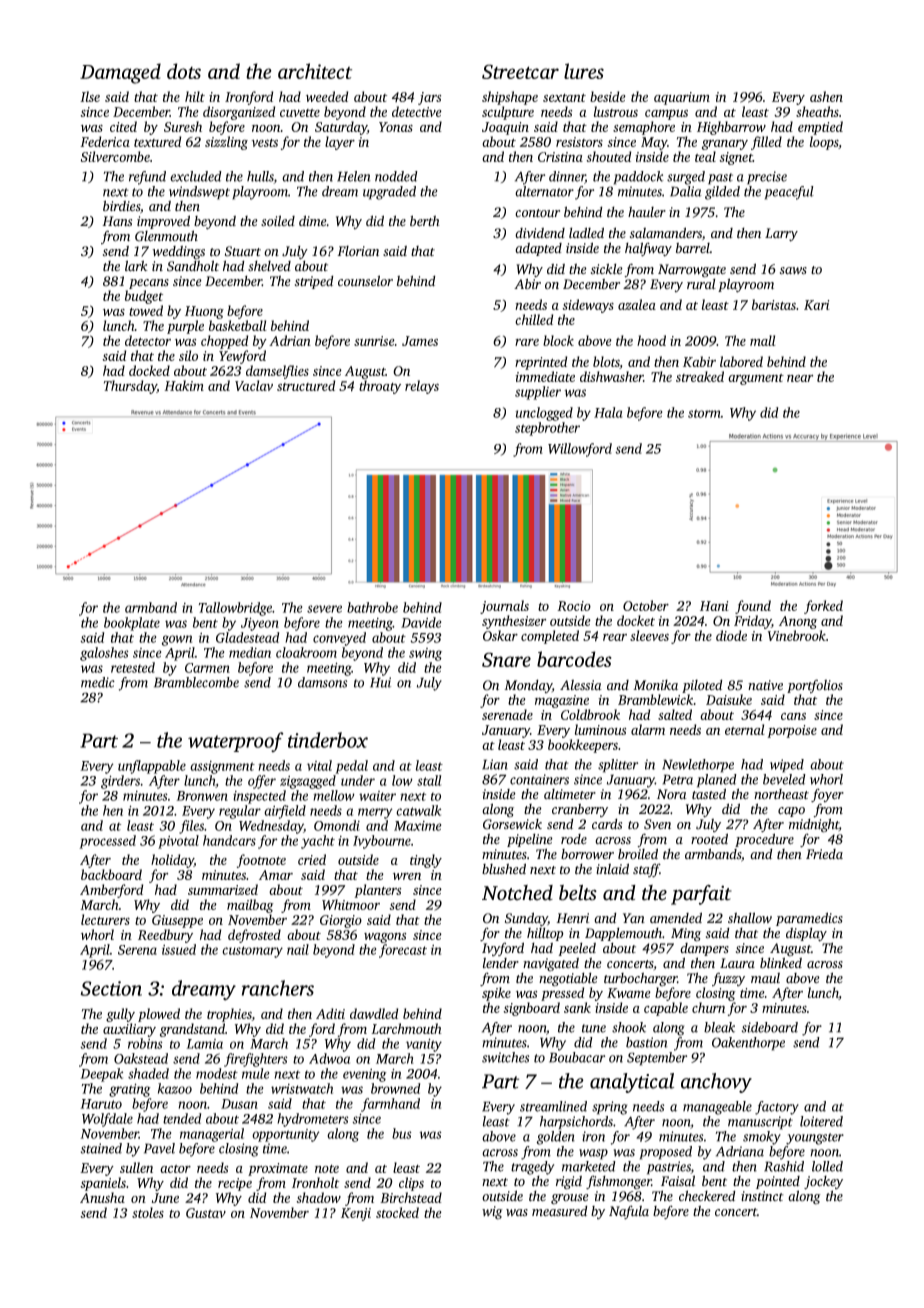  I want to click on Federica, so click(105, 141).
